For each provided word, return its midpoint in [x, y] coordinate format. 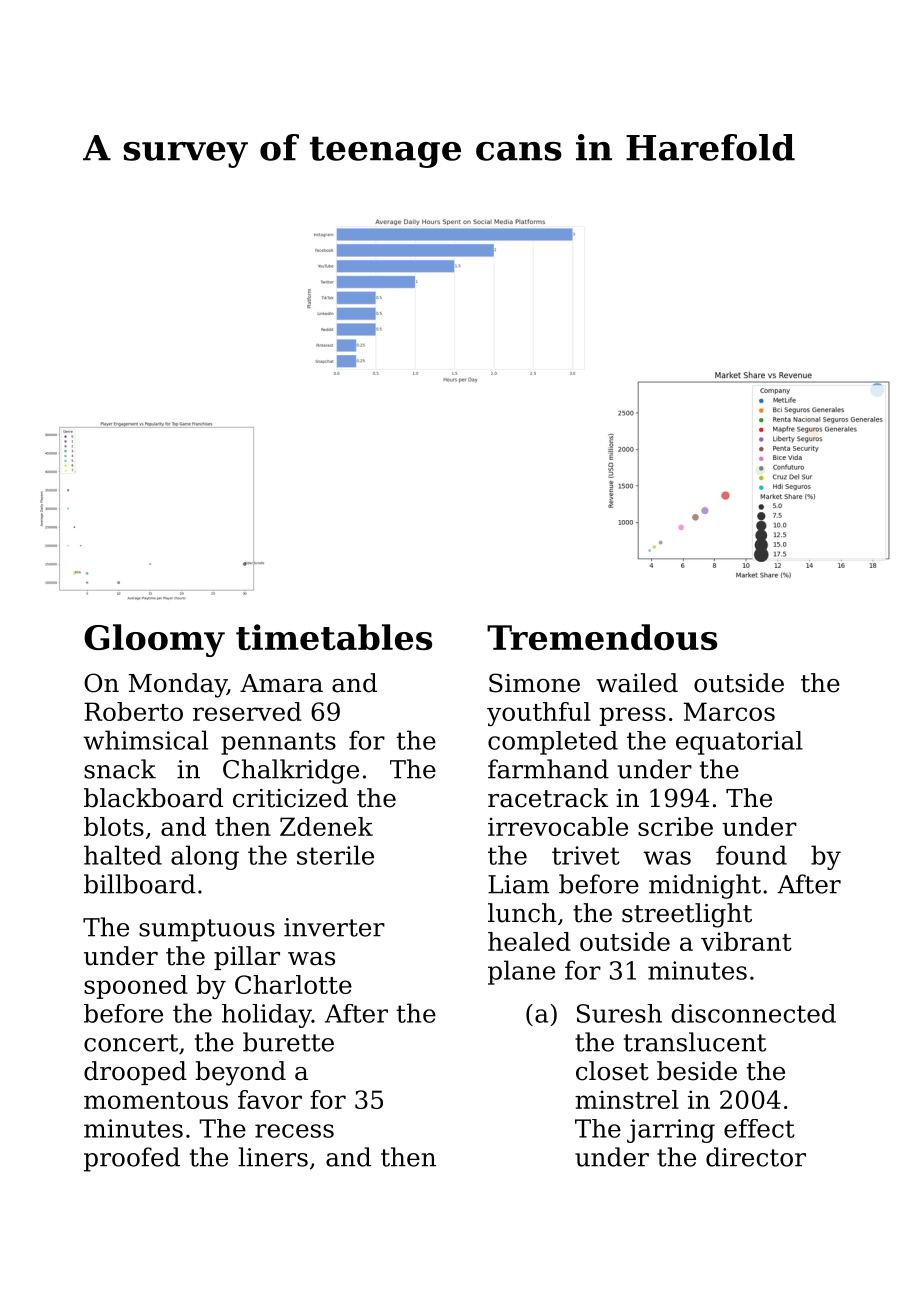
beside [697, 1071]
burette [288, 1042]
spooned [136, 987]
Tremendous [602, 637]
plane [521, 972]
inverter [334, 927]
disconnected [754, 1013]
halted [123, 855]
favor [270, 1099]
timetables [334, 637]
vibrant [746, 941]
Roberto [133, 711]
